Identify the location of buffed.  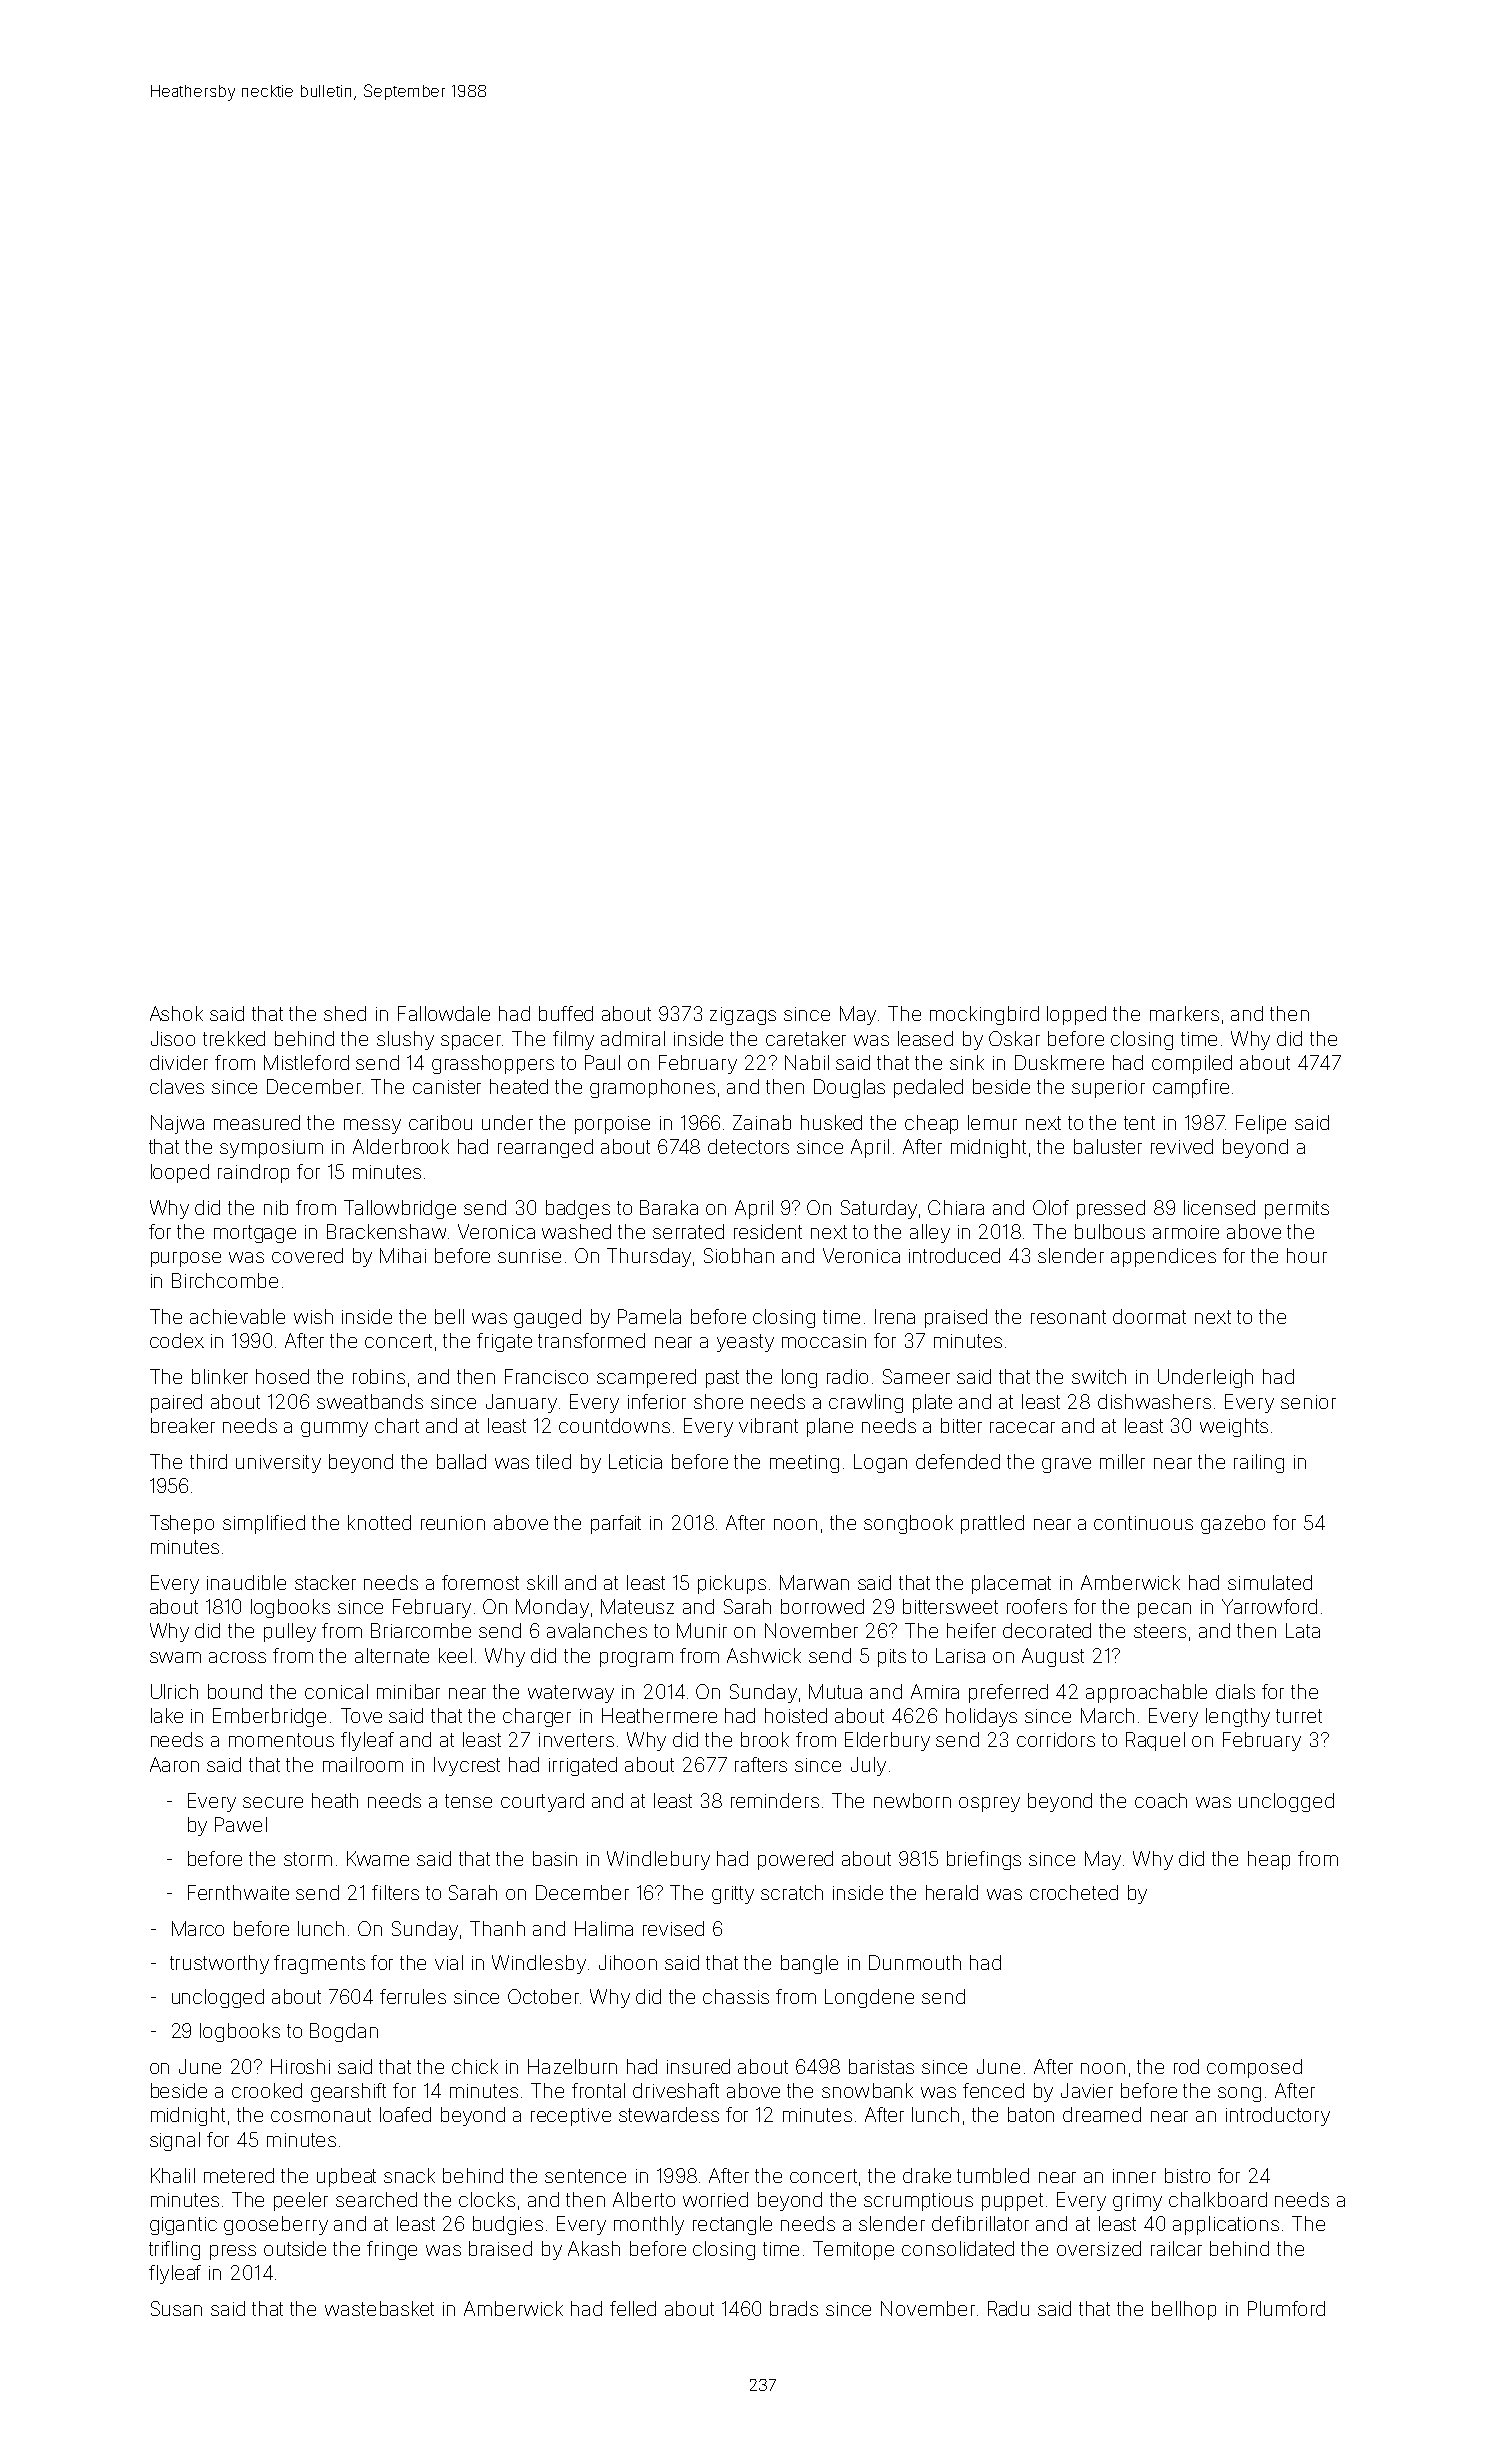
(566, 1013).
